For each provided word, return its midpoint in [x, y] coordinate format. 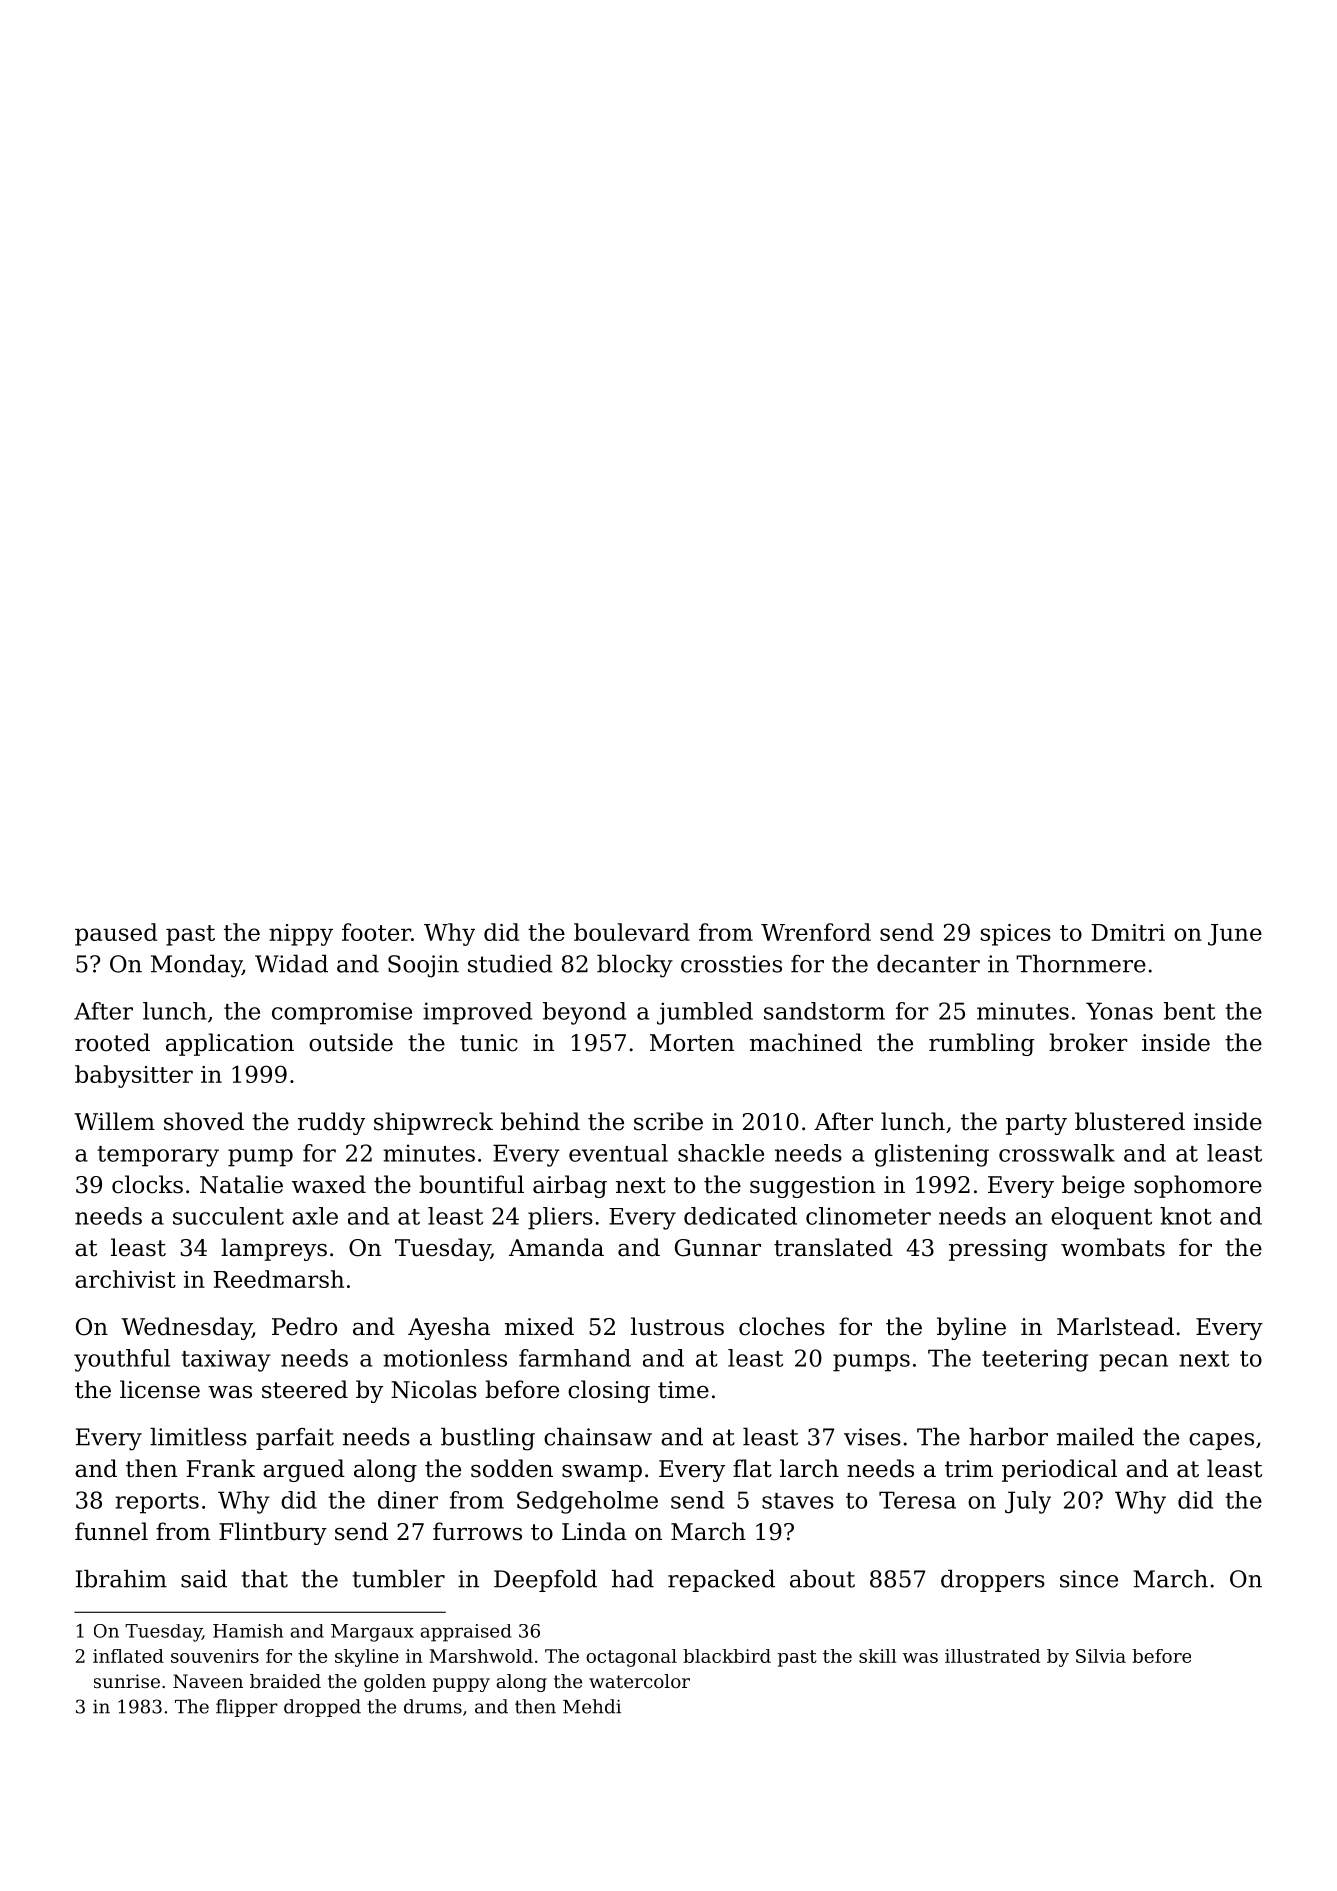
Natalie [241, 1184]
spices [1016, 935]
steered [305, 1389]
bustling [488, 1439]
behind [540, 1121]
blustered [1130, 1121]
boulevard [632, 932]
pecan [1133, 1363]
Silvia [1101, 1656]
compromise [342, 1013]
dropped [322, 1708]
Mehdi [592, 1706]
